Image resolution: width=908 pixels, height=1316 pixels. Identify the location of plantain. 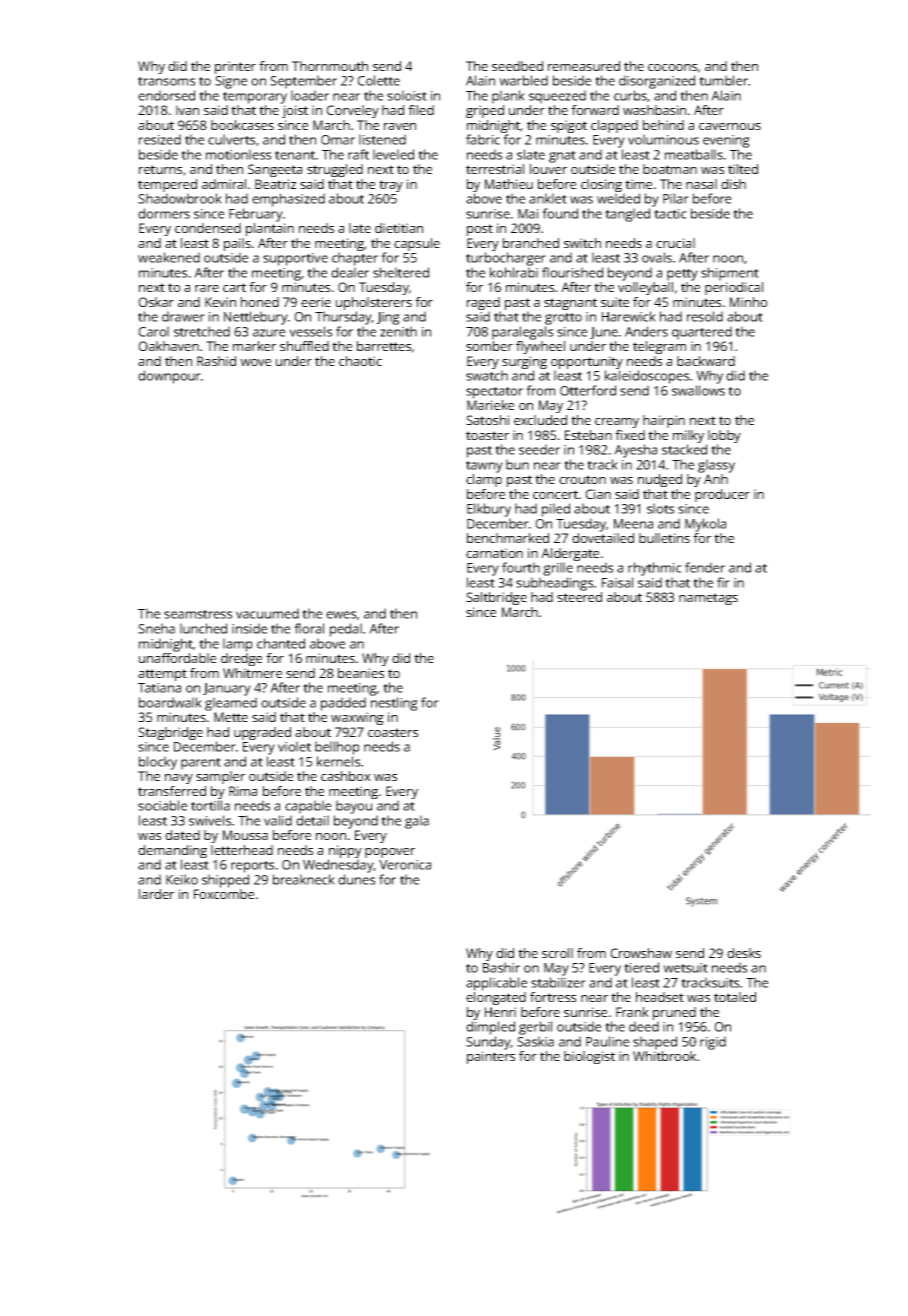
(270, 229).
